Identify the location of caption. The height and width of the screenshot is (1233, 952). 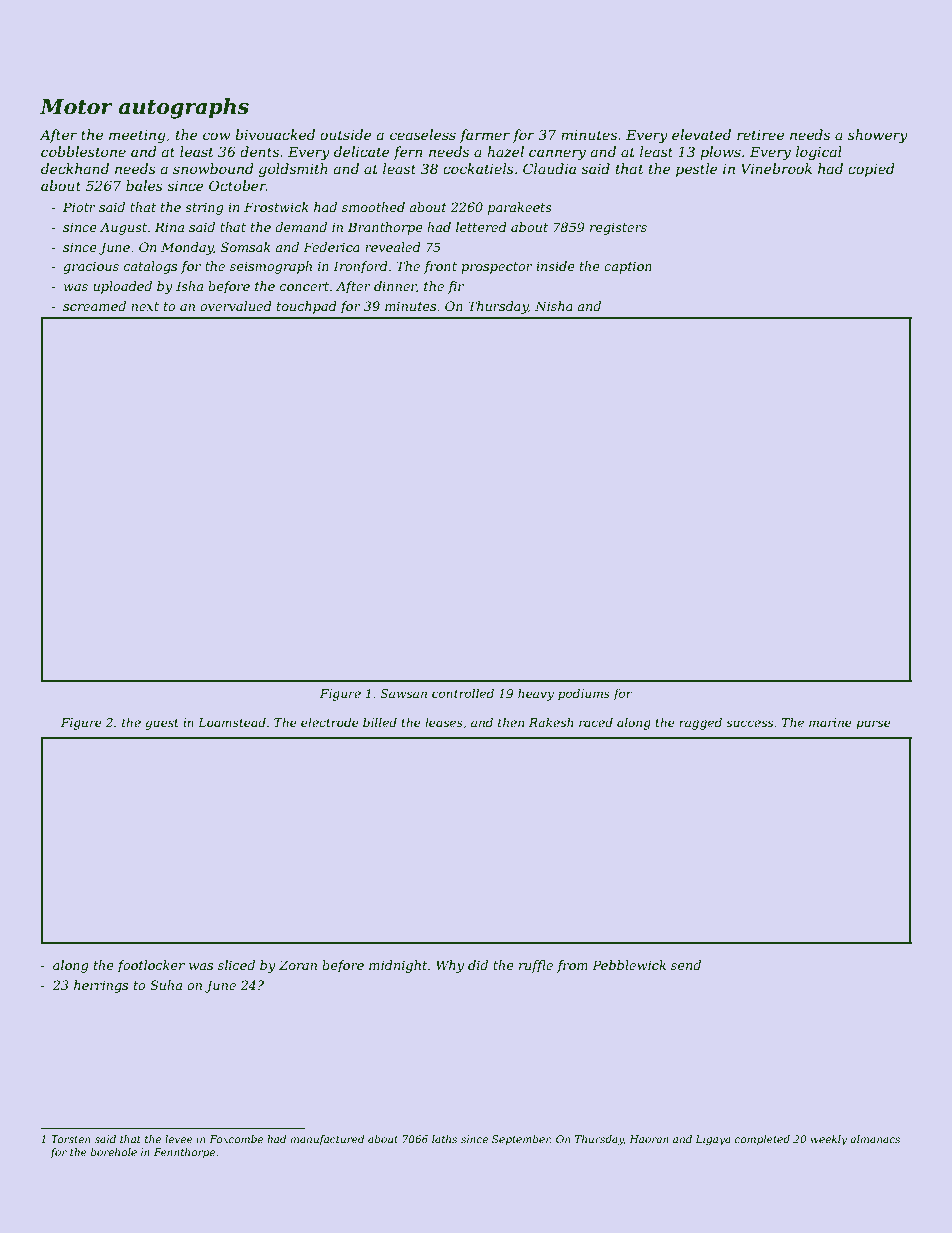
(628, 267).
